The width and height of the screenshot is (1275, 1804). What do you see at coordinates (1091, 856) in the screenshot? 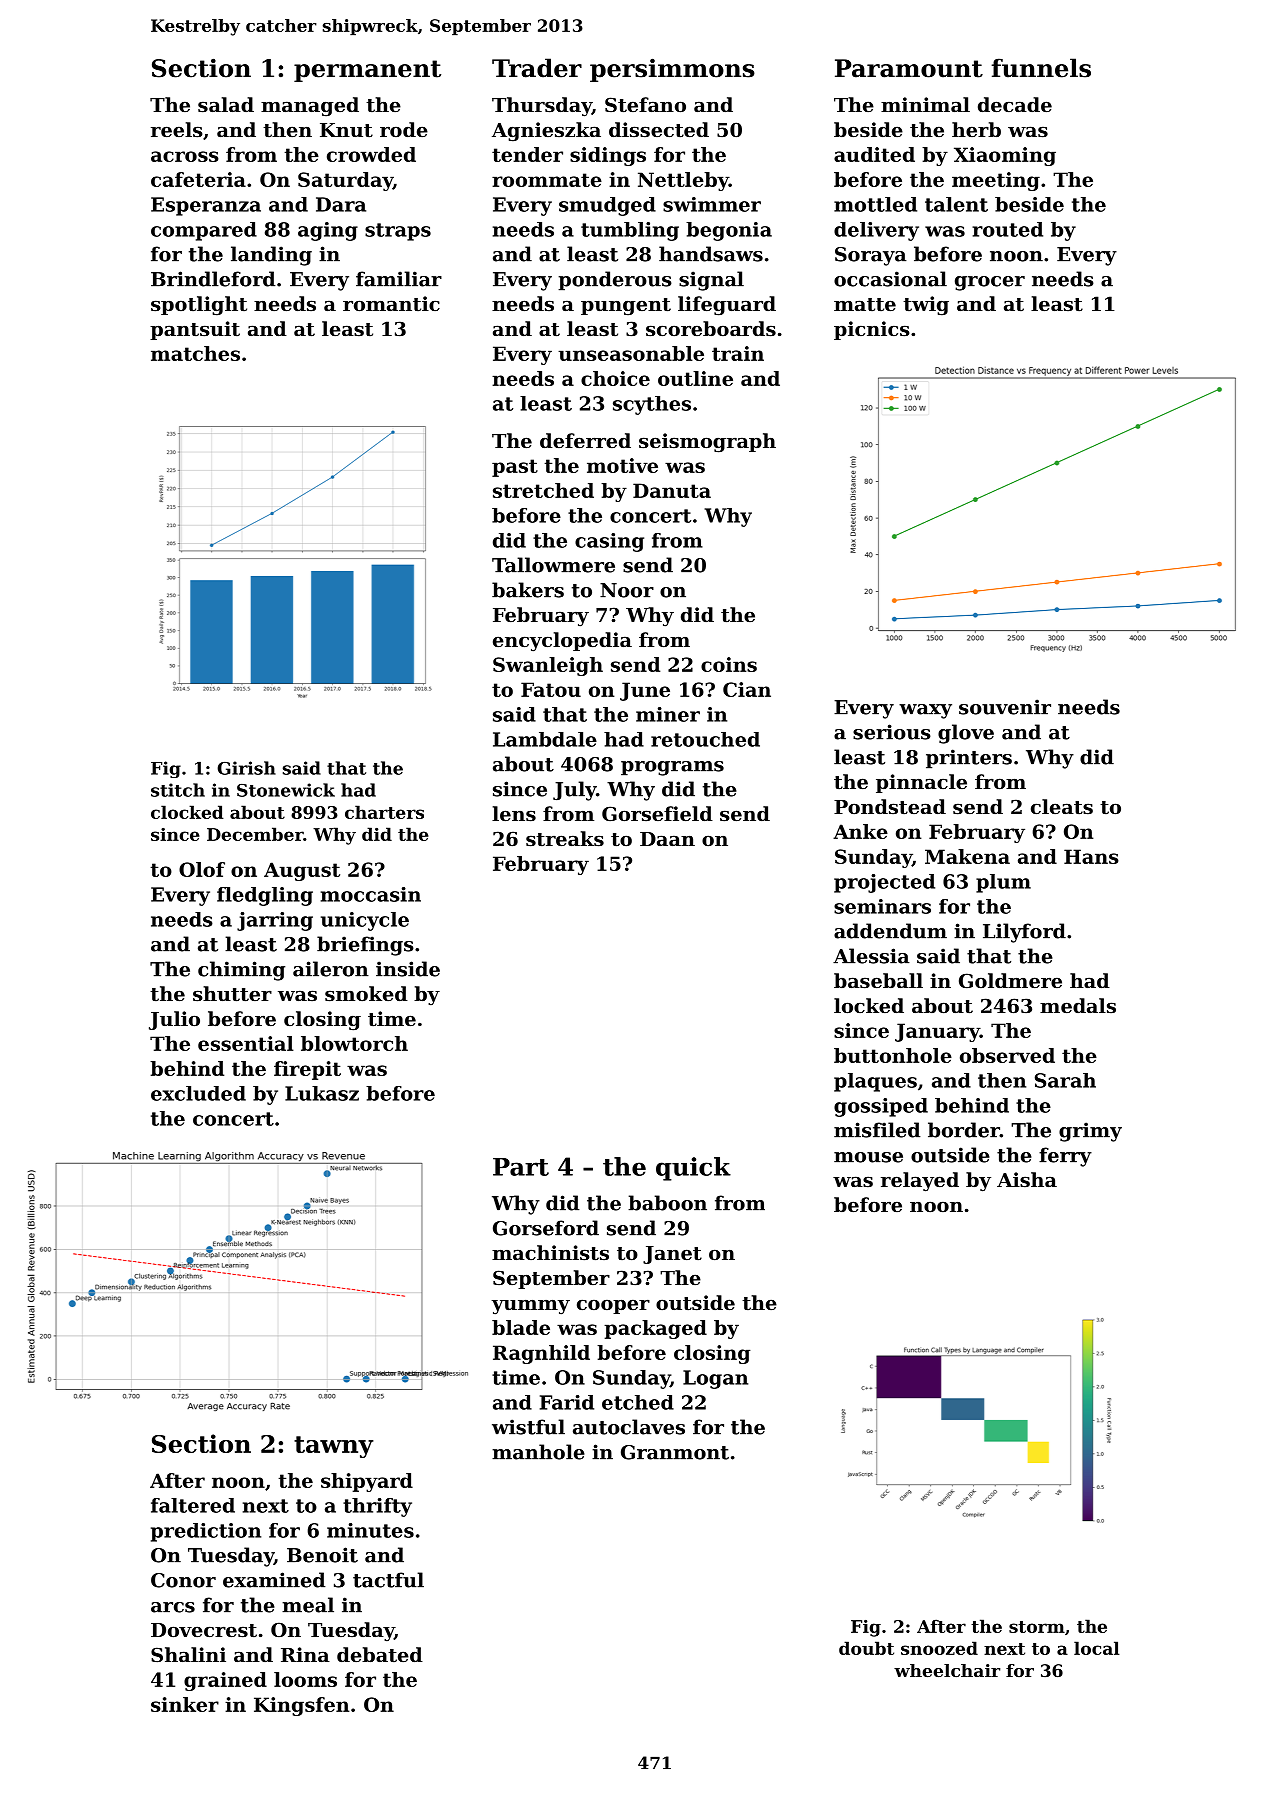
I see `Hans` at bounding box center [1091, 856].
